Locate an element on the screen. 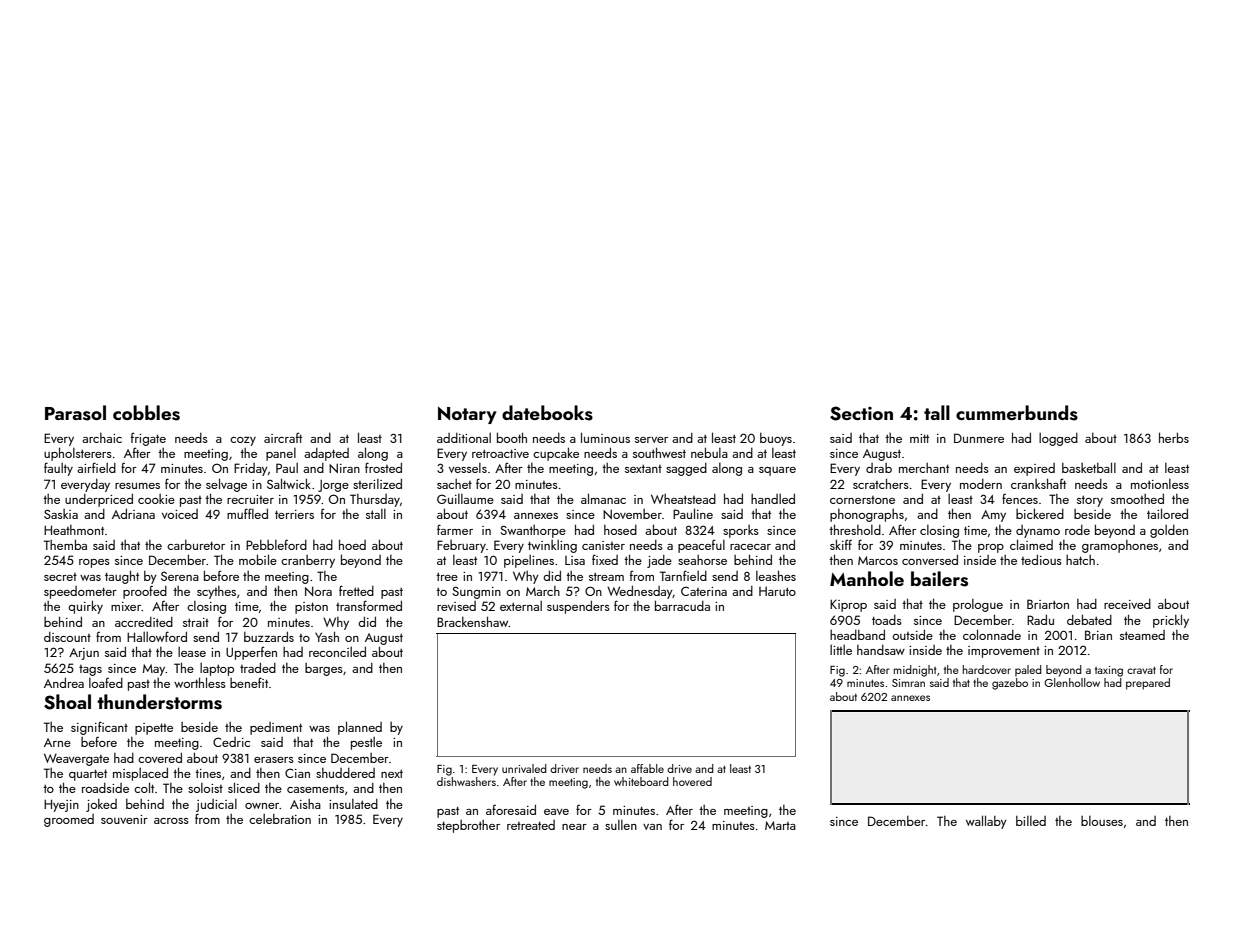  canister is located at coordinates (603, 545).
